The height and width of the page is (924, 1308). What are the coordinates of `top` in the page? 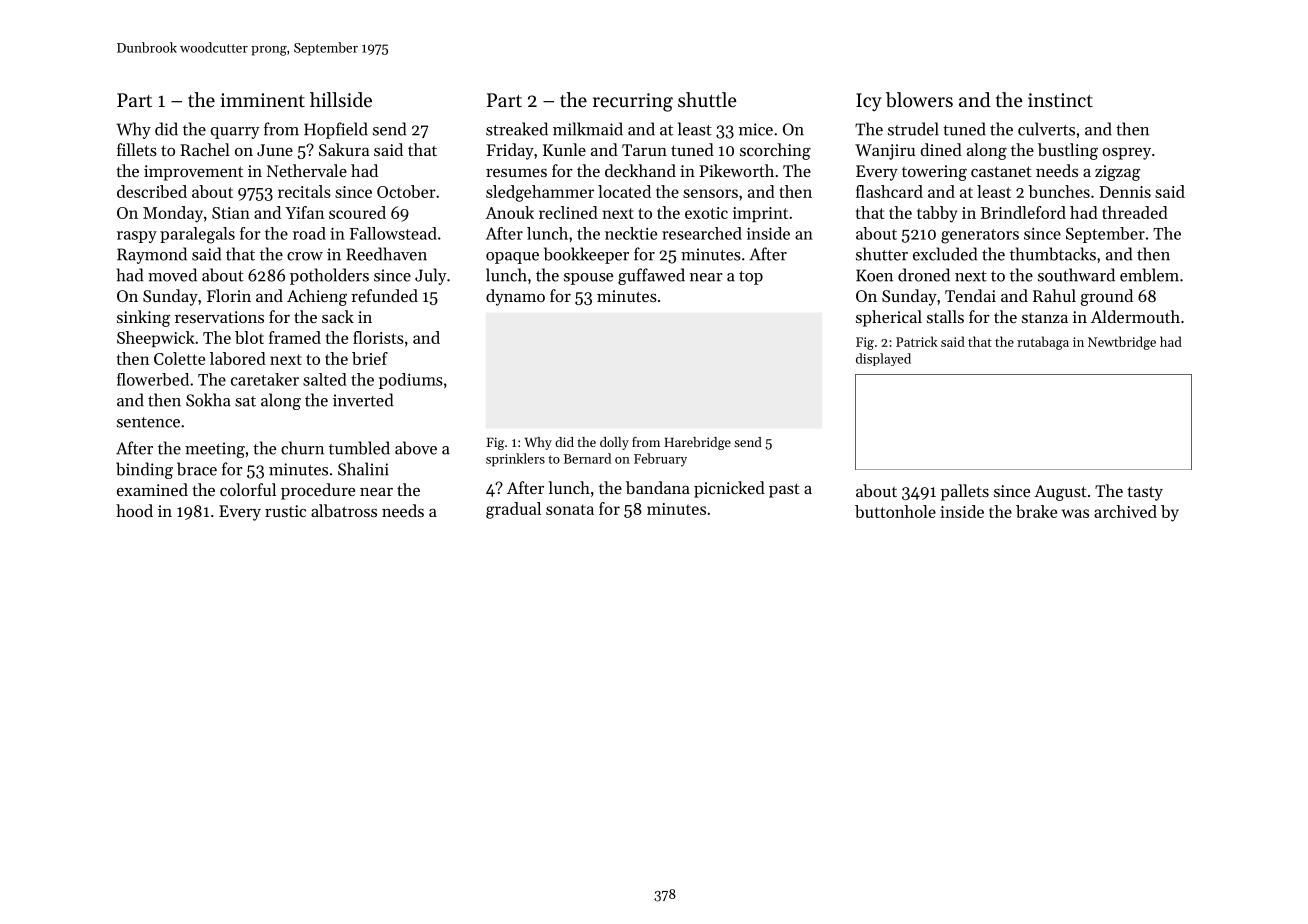 It's located at (751, 278).
